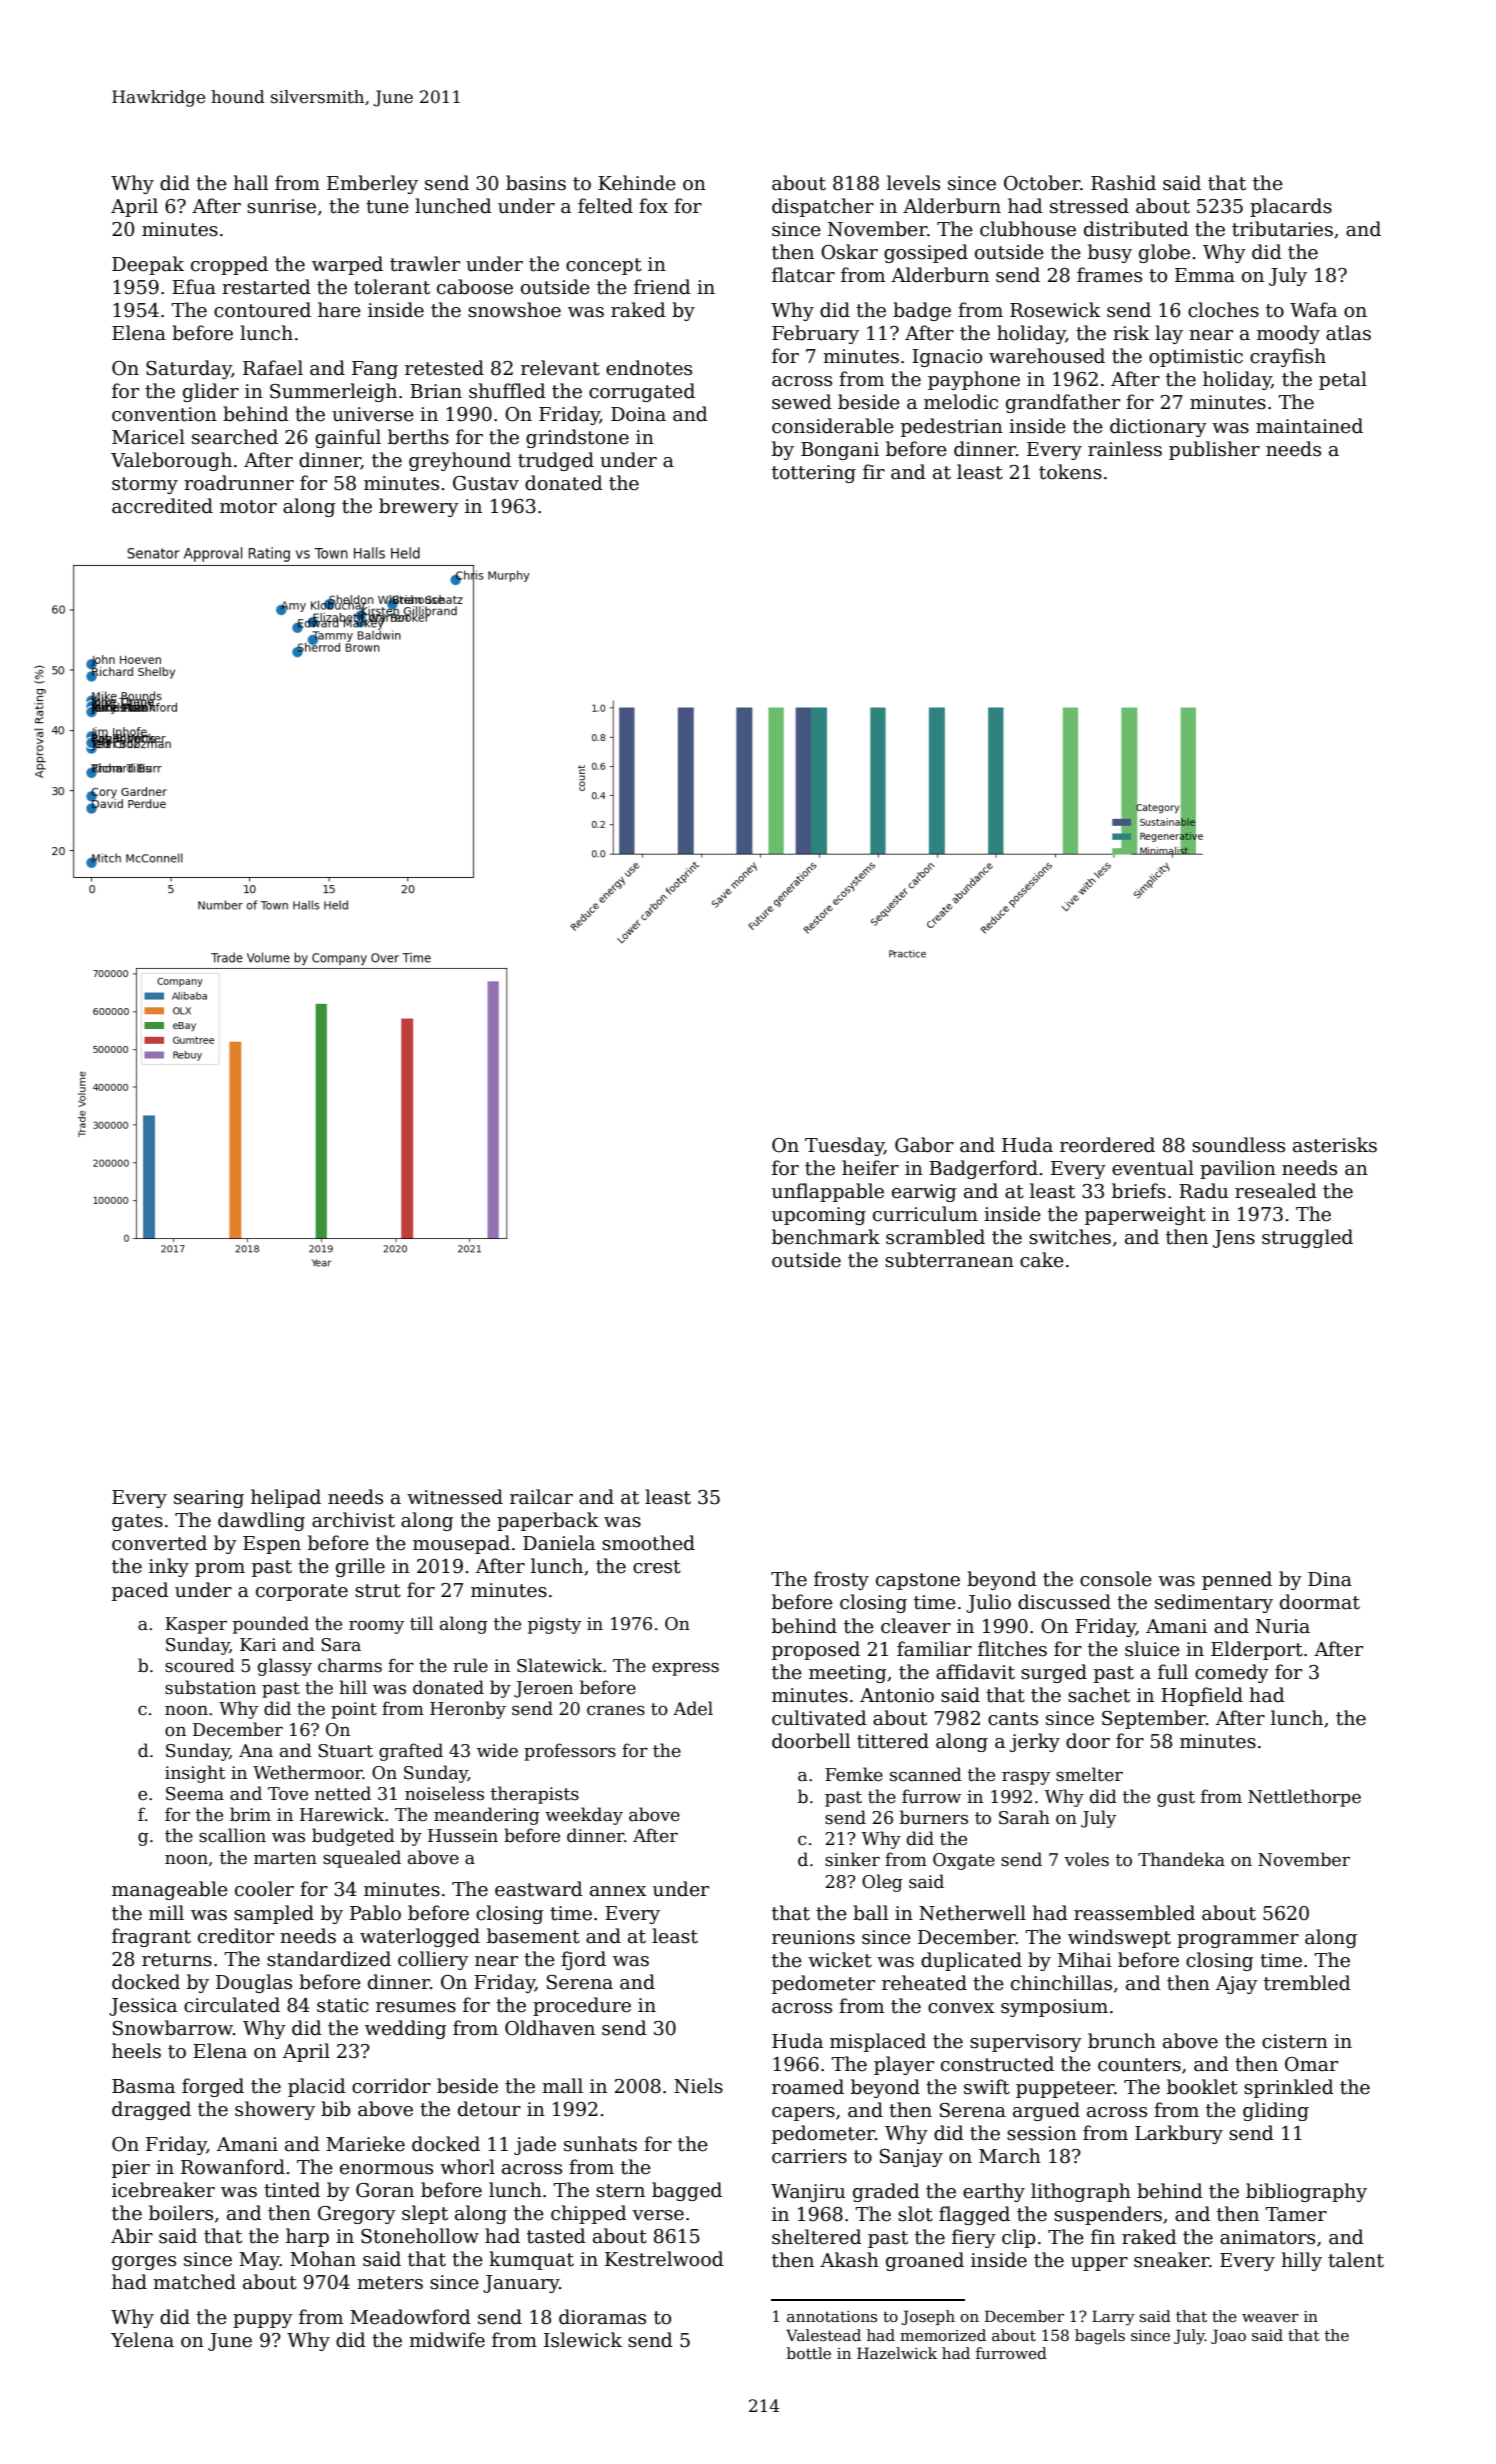 The width and height of the screenshot is (1496, 2464). What do you see at coordinates (1238, 1169) in the screenshot?
I see `pavilion` at bounding box center [1238, 1169].
